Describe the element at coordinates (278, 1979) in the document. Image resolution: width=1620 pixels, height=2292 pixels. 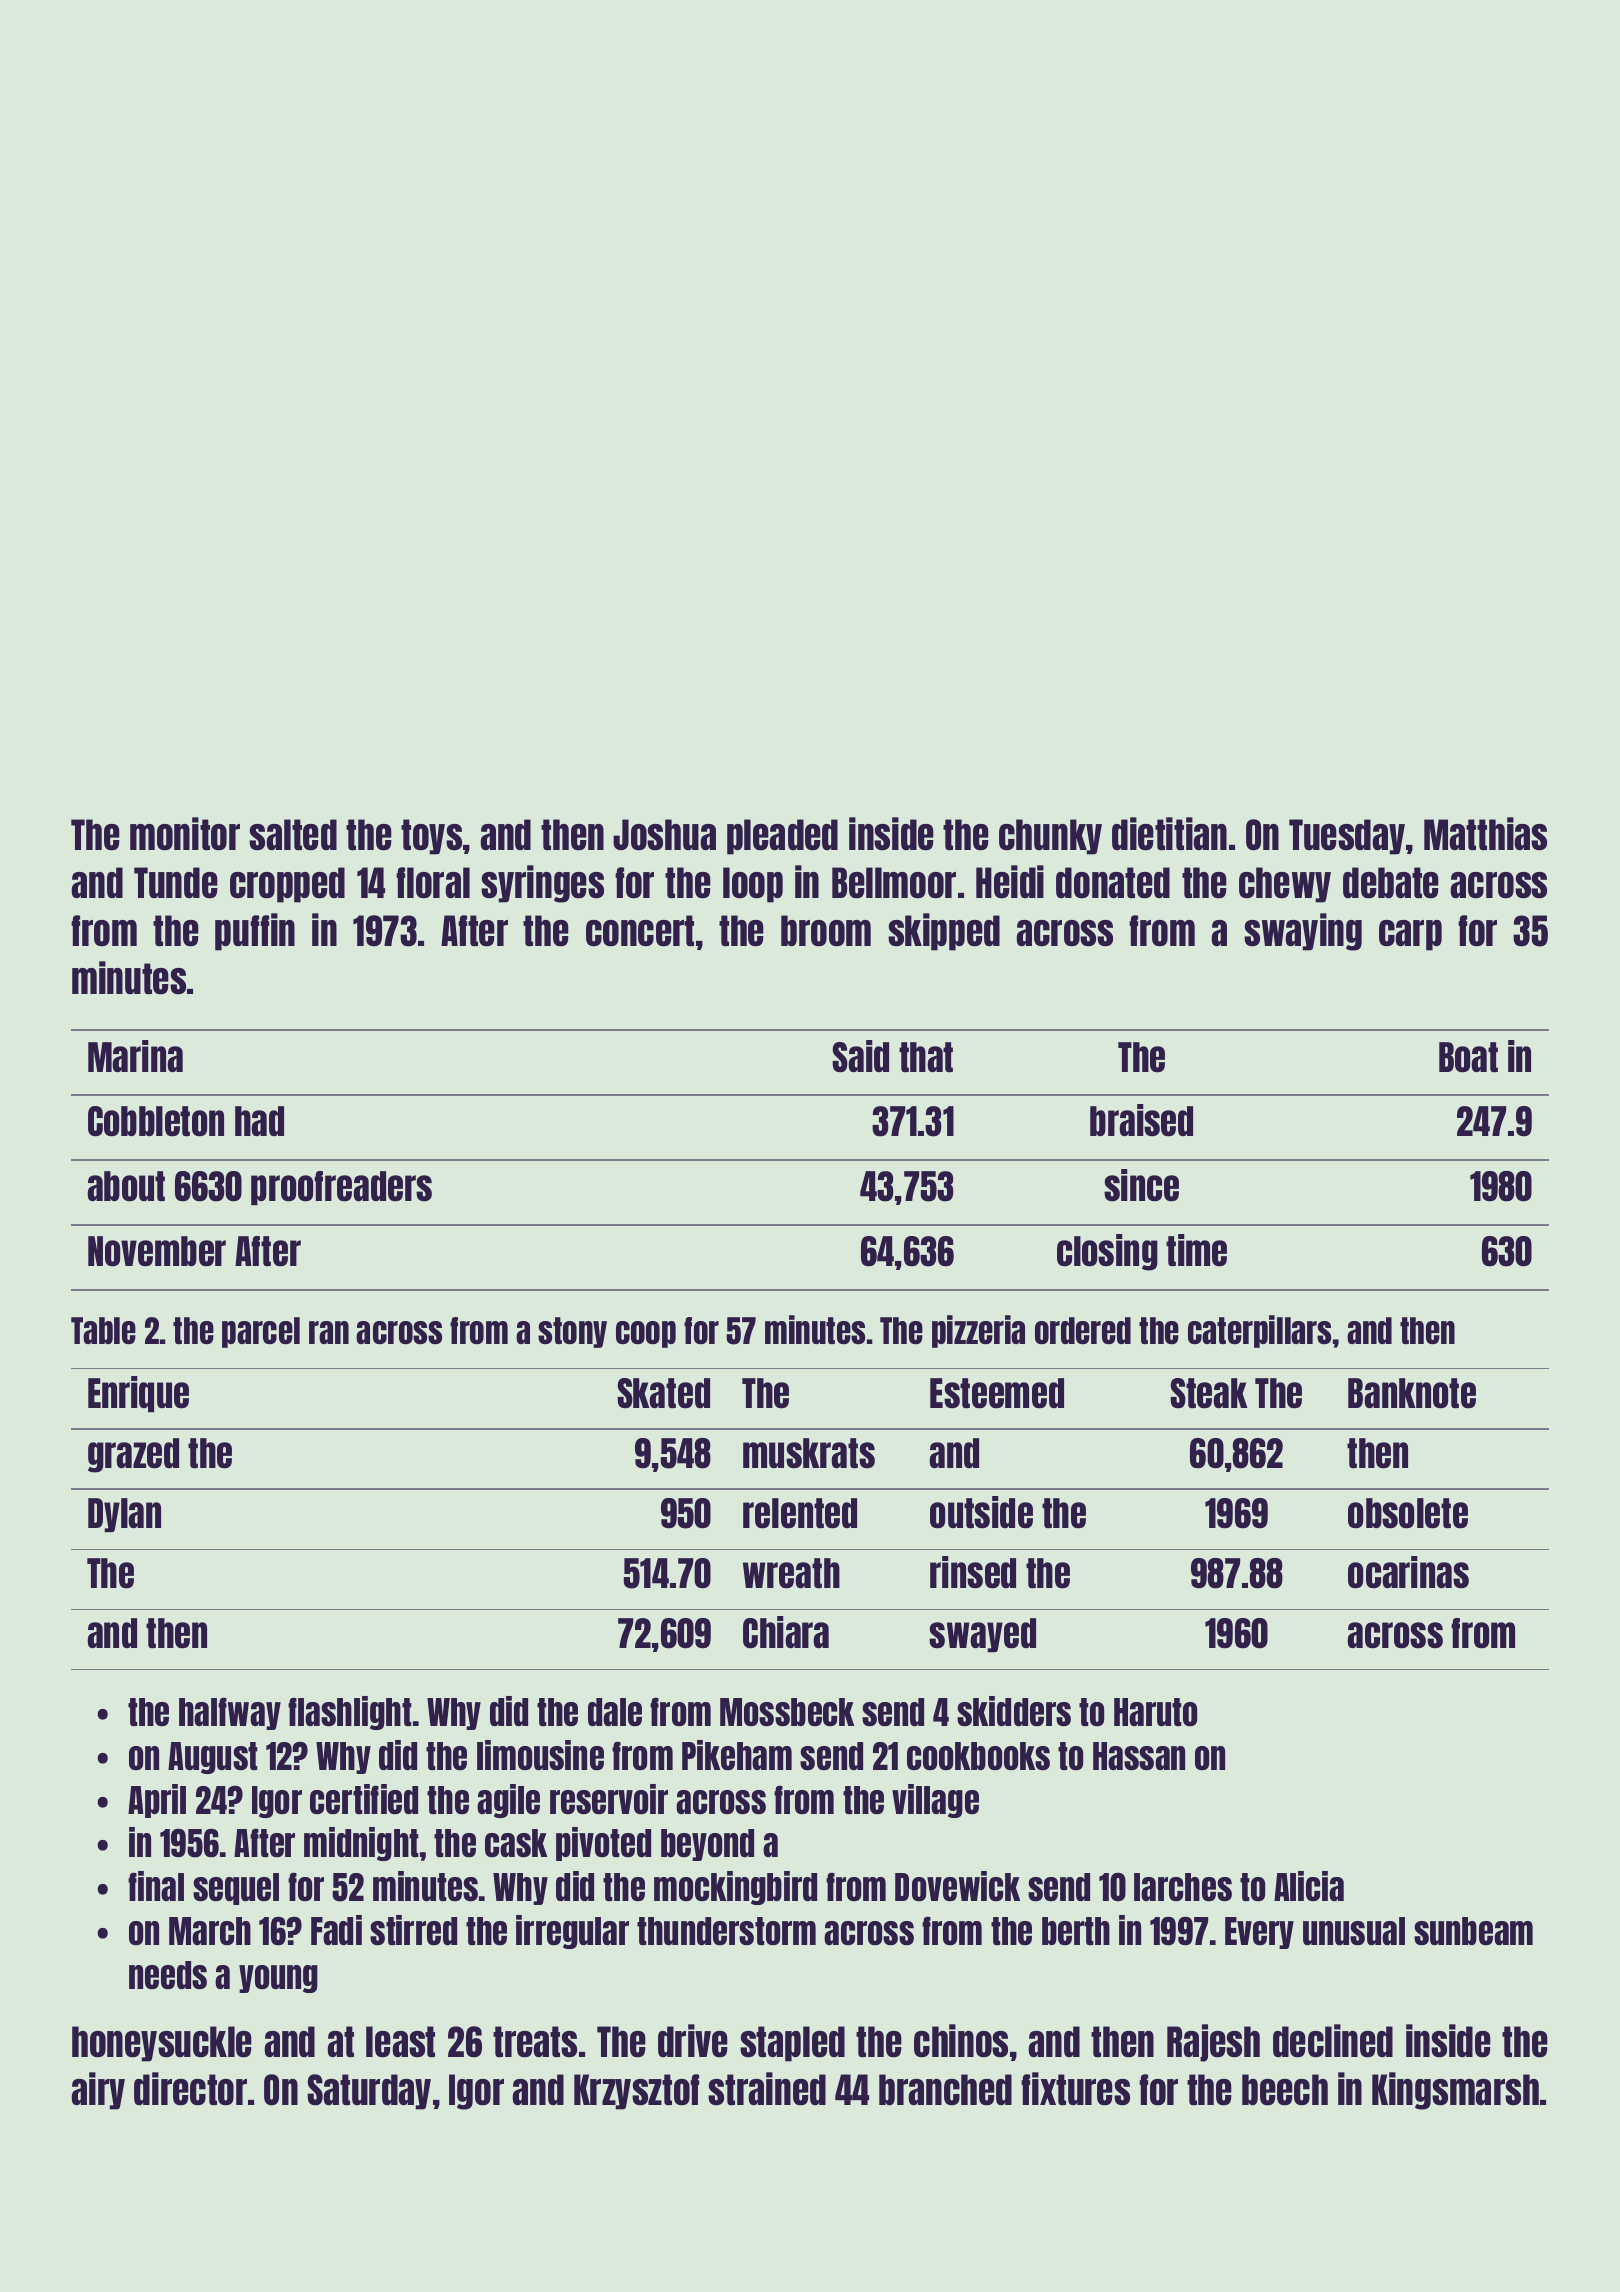
I see `young` at that location.
